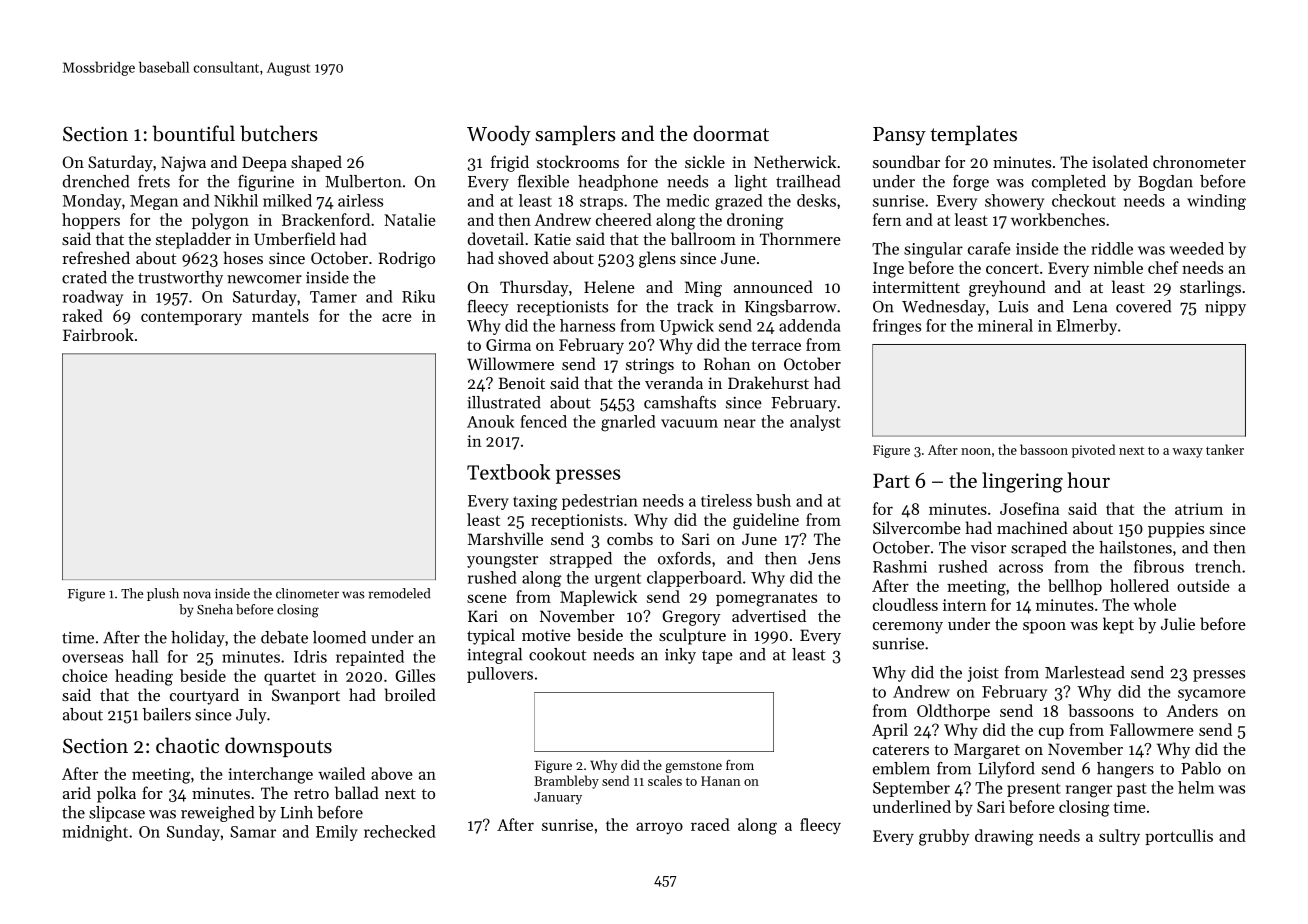  Describe the element at coordinates (163, 594) in the screenshot. I see `plush` at that location.
